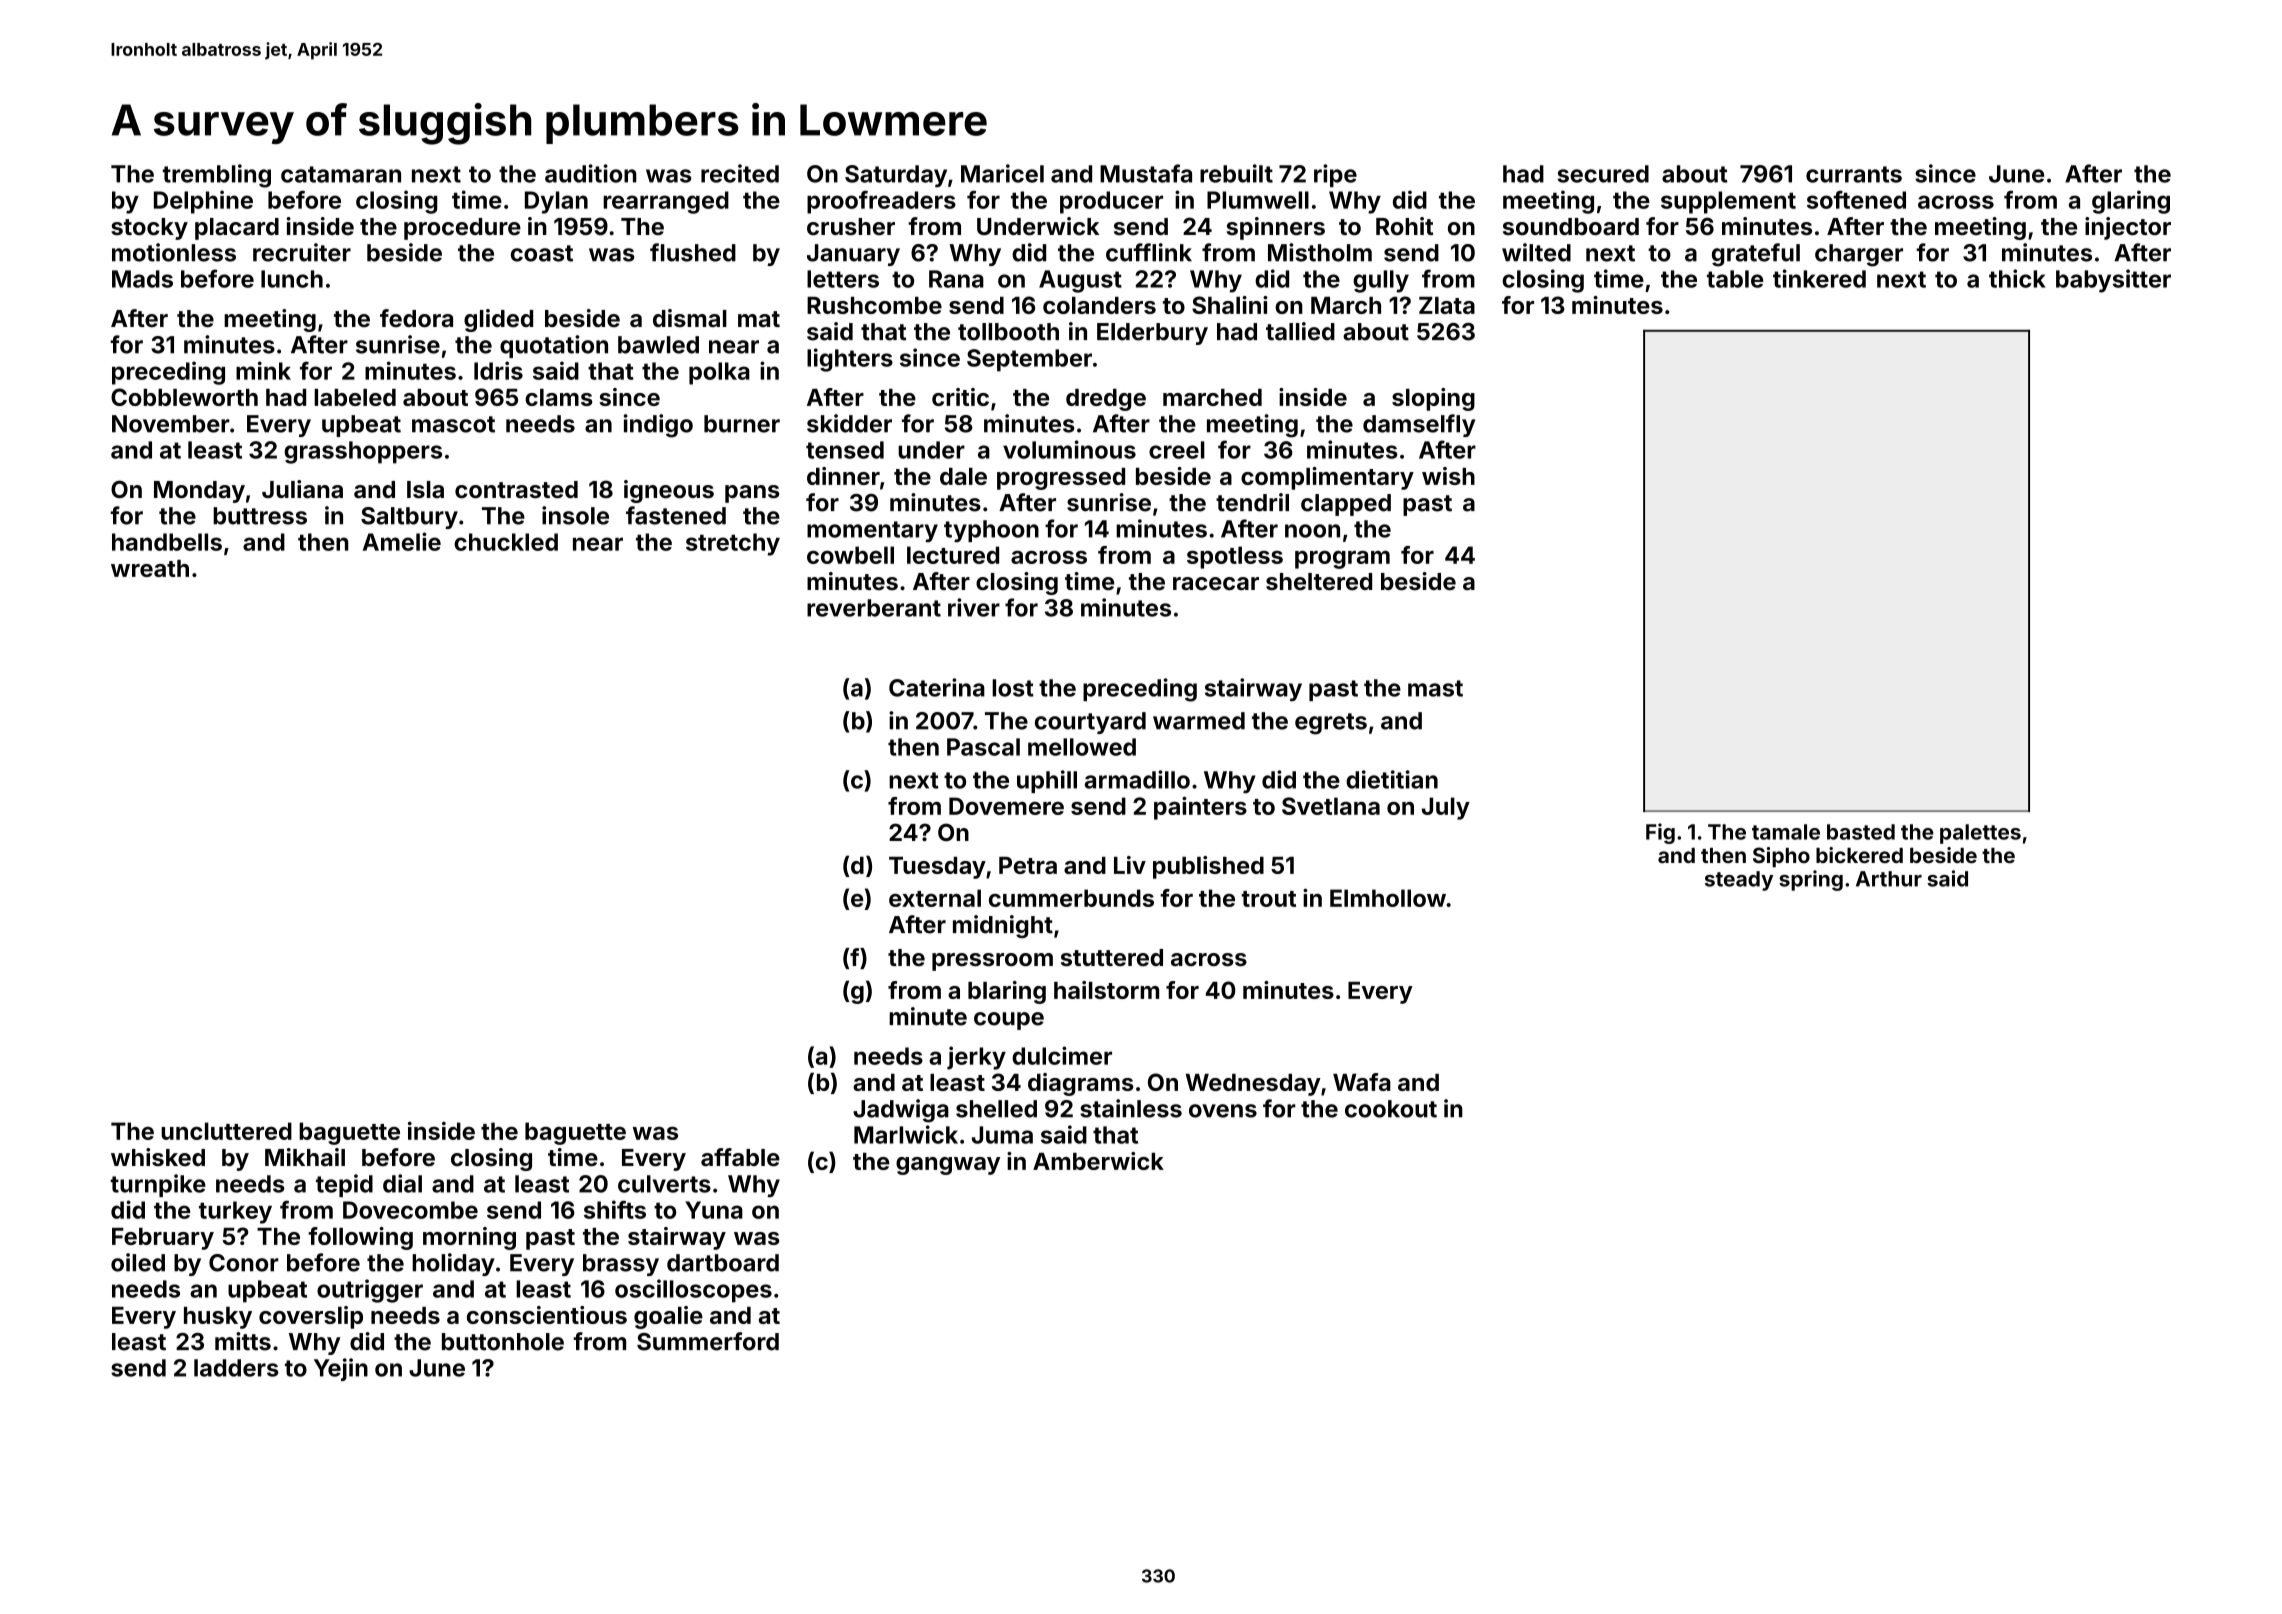 This image has height=1614, width=2282. Describe the element at coordinates (236, 1368) in the image. I see `ladders` at that location.
